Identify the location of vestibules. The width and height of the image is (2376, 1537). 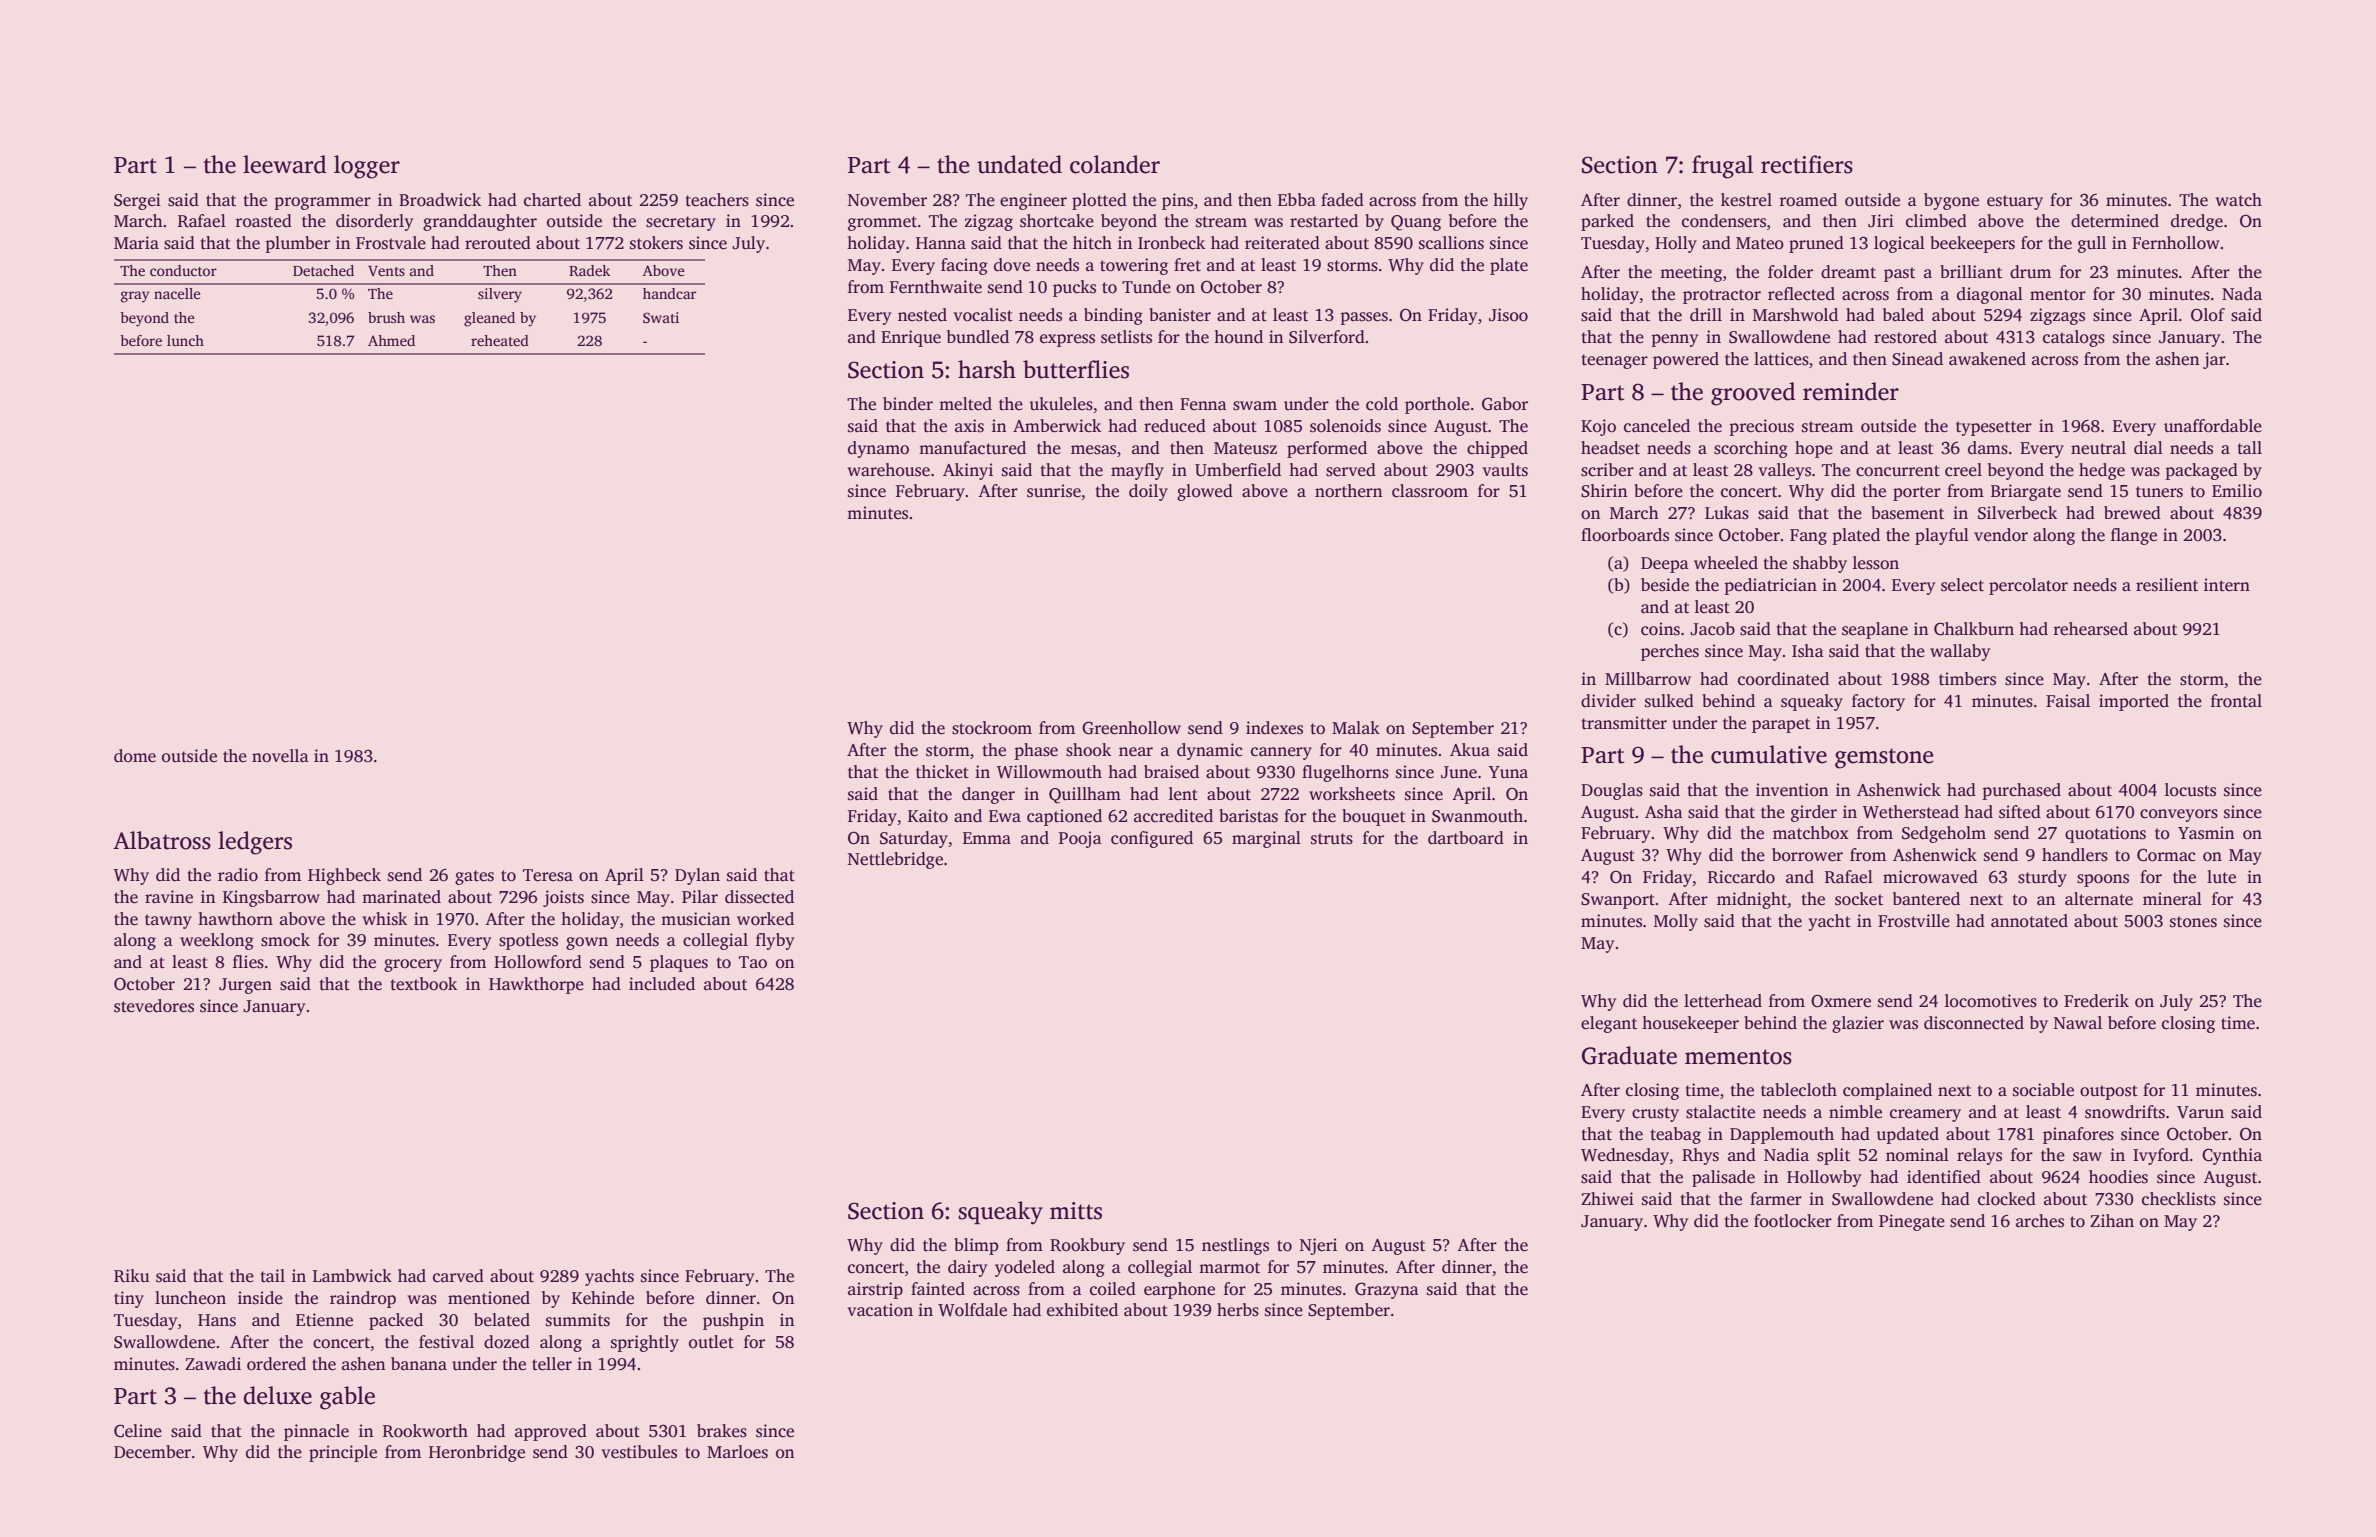
(639, 1452).
